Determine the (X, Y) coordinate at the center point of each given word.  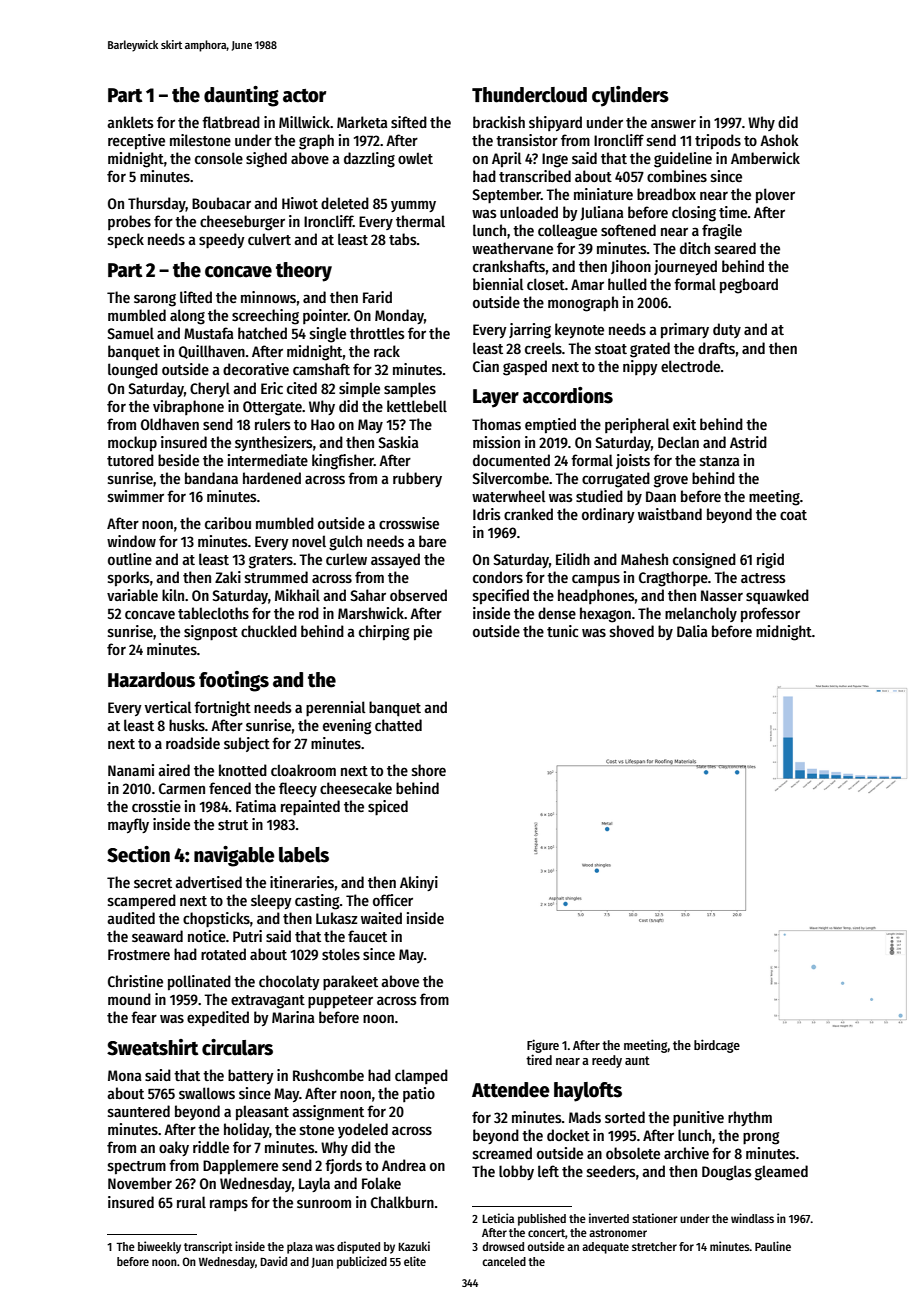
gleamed (781, 1173)
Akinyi (419, 883)
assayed (395, 560)
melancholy (701, 614)
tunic (562, 631)
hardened (272, 478)
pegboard (749, 286)
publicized (362, 1262)
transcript (208, 1247)
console (219, 158)
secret (153, 883)
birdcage (717, 1046)
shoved (632, 631)
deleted (345, 203)
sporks (129, 578)
